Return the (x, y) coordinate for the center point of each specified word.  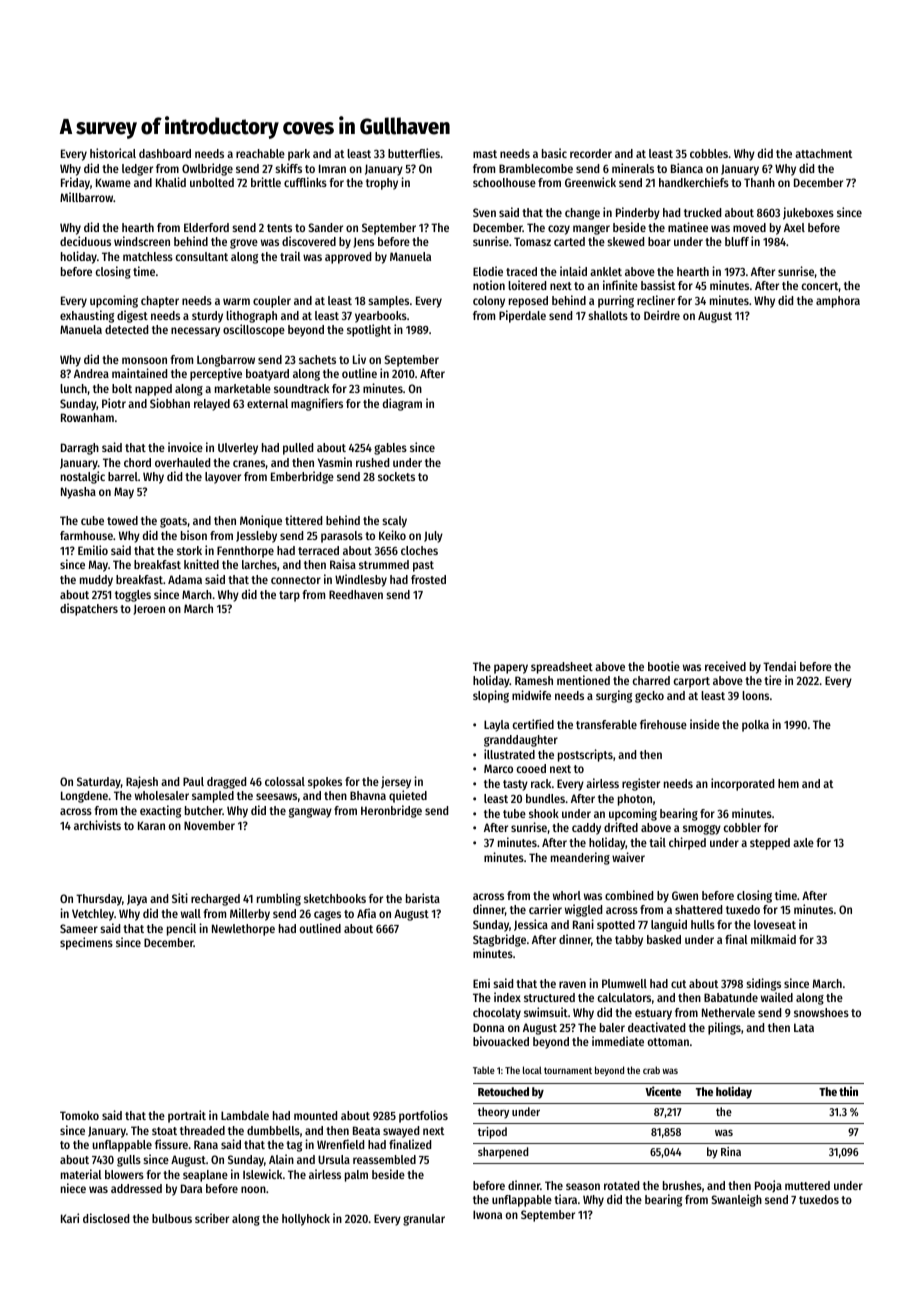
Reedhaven (356, 594)
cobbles (709, 153)
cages (327, 916)
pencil (181, 929)
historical (113, 153)
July (433, 537)
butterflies (414, 153)
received (725, 666)
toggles (133, 596)
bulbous (172, 1218)
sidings (763, 984)
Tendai (779, 666)
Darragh (80, 449)
